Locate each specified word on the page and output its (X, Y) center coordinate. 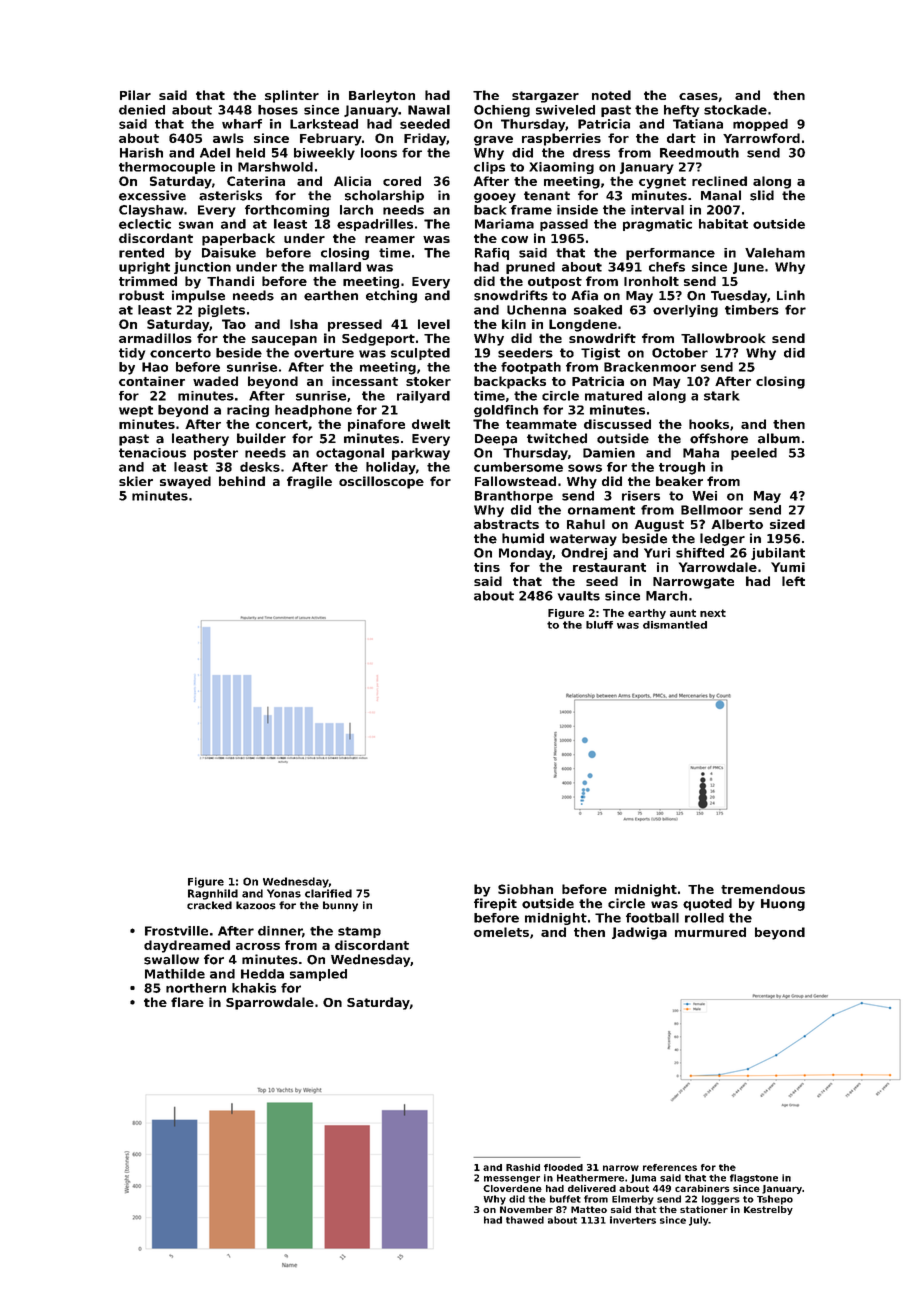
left (793, 581)
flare (187, 1002)
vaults (579, 596)
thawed (525, 1220)
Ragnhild (213, 894)
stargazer (545, 97)
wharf (242, 124)
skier (136, 481)
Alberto (737, 524)
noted (611, 95)
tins (487, 567)
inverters (633, 1220)
